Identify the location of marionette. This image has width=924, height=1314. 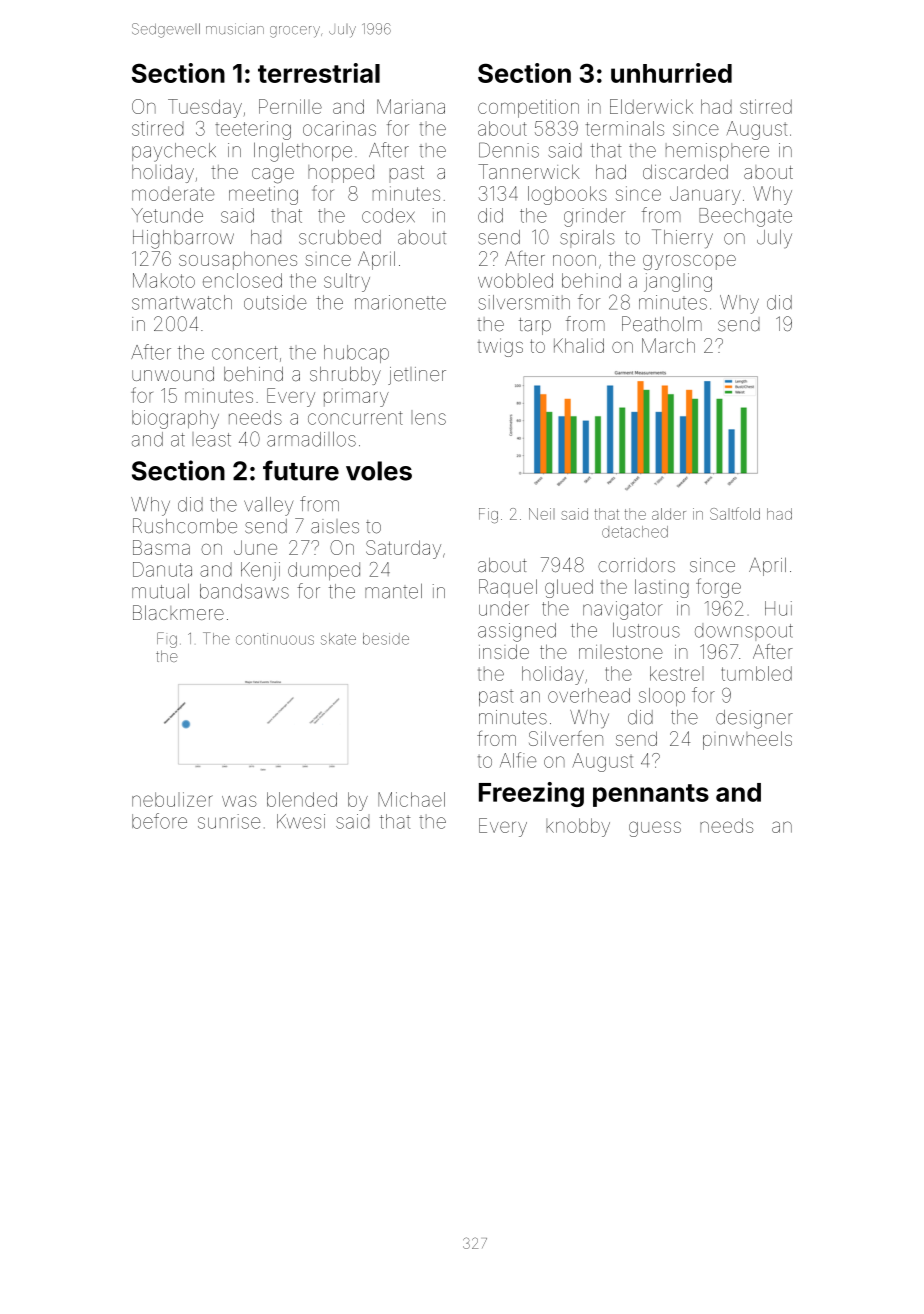
(400, 302).
